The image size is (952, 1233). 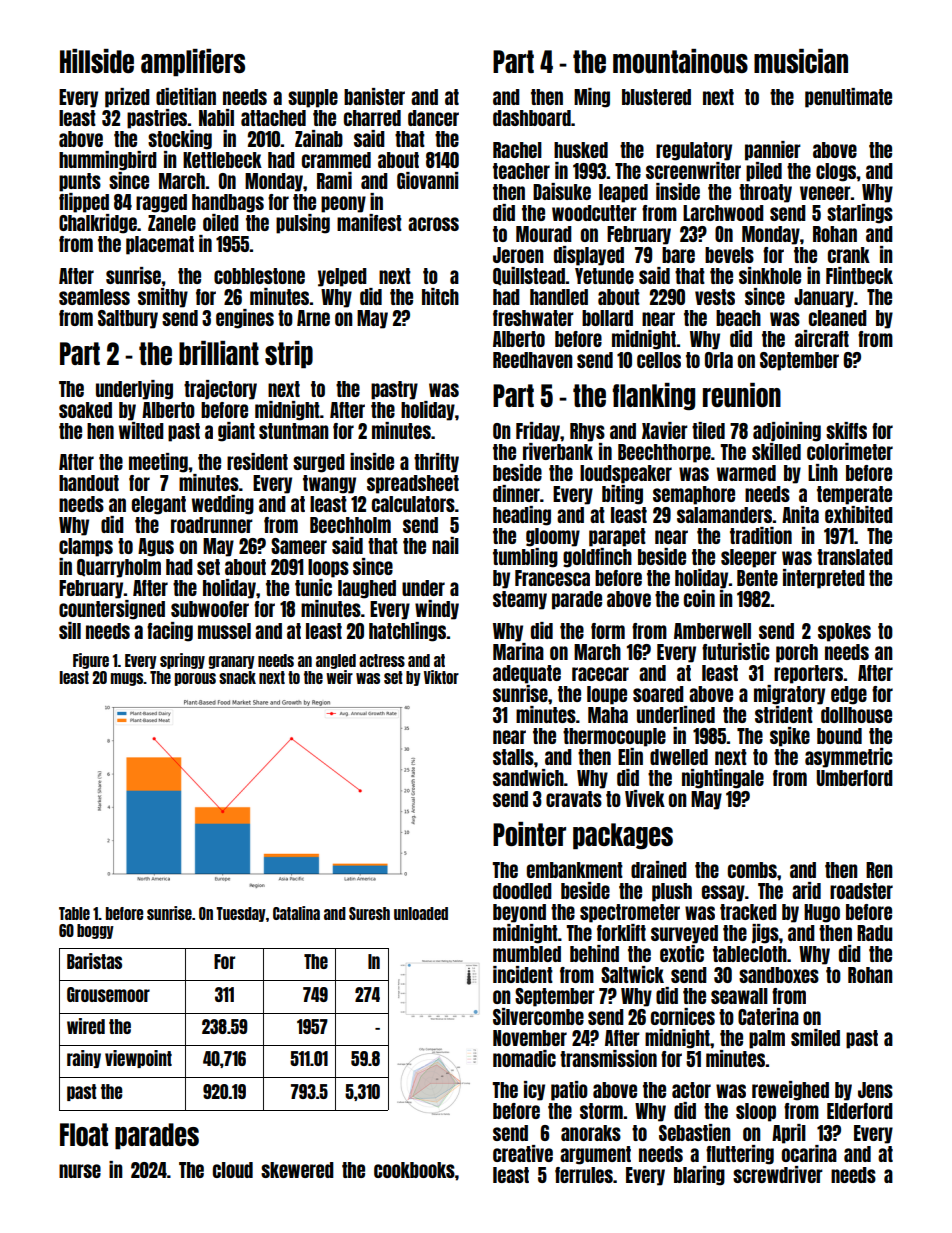 What do you see at coordinates (529, 276) in the screenshot?
I see `Quillstead` at bounding box center [529, 276].
